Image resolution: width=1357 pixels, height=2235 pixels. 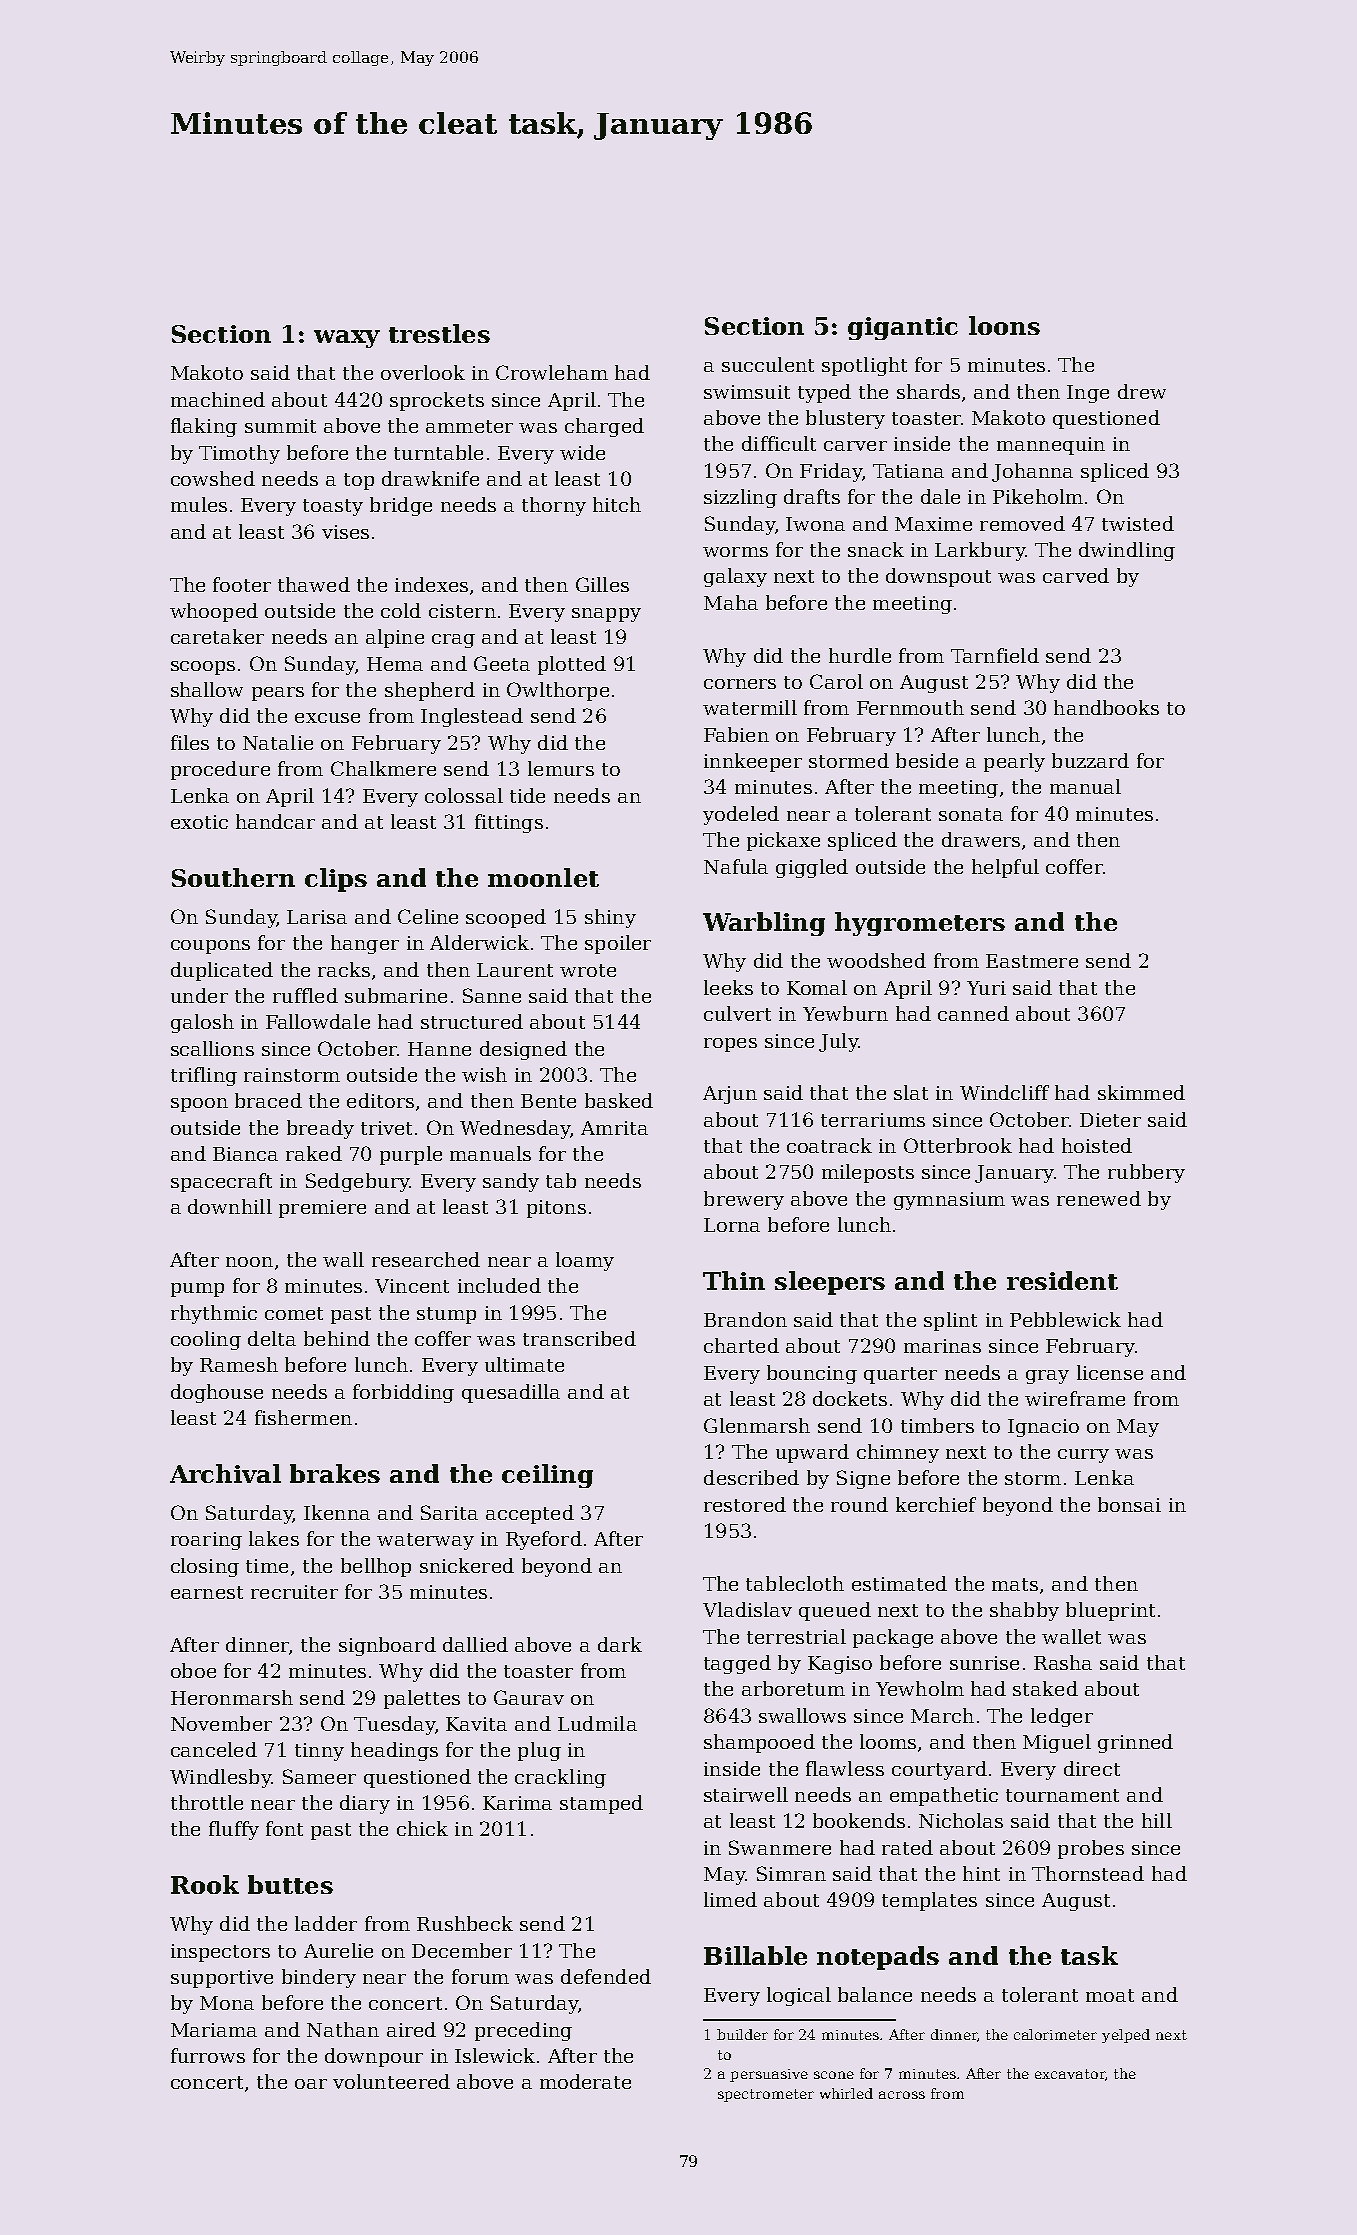 I want to click on Kagiso, so click(x=840, y=1665).
